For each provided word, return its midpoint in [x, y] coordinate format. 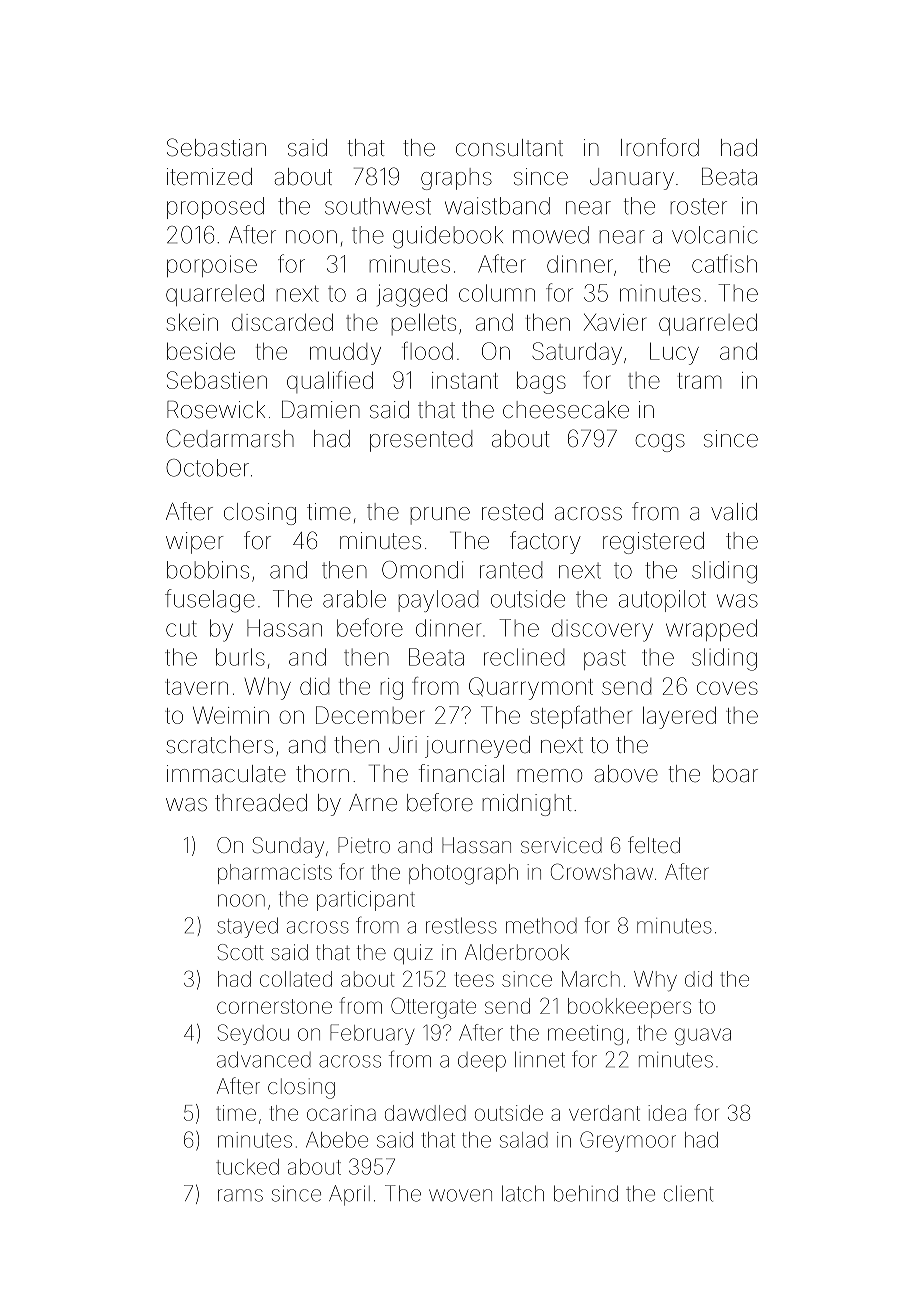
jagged [412, 295]
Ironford [660, 147]
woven [460, 1195]
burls [240, 657]
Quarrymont [531, 688]
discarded [282, 322]
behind [586, 1193]
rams [240, 1195]
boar [735, 774]
